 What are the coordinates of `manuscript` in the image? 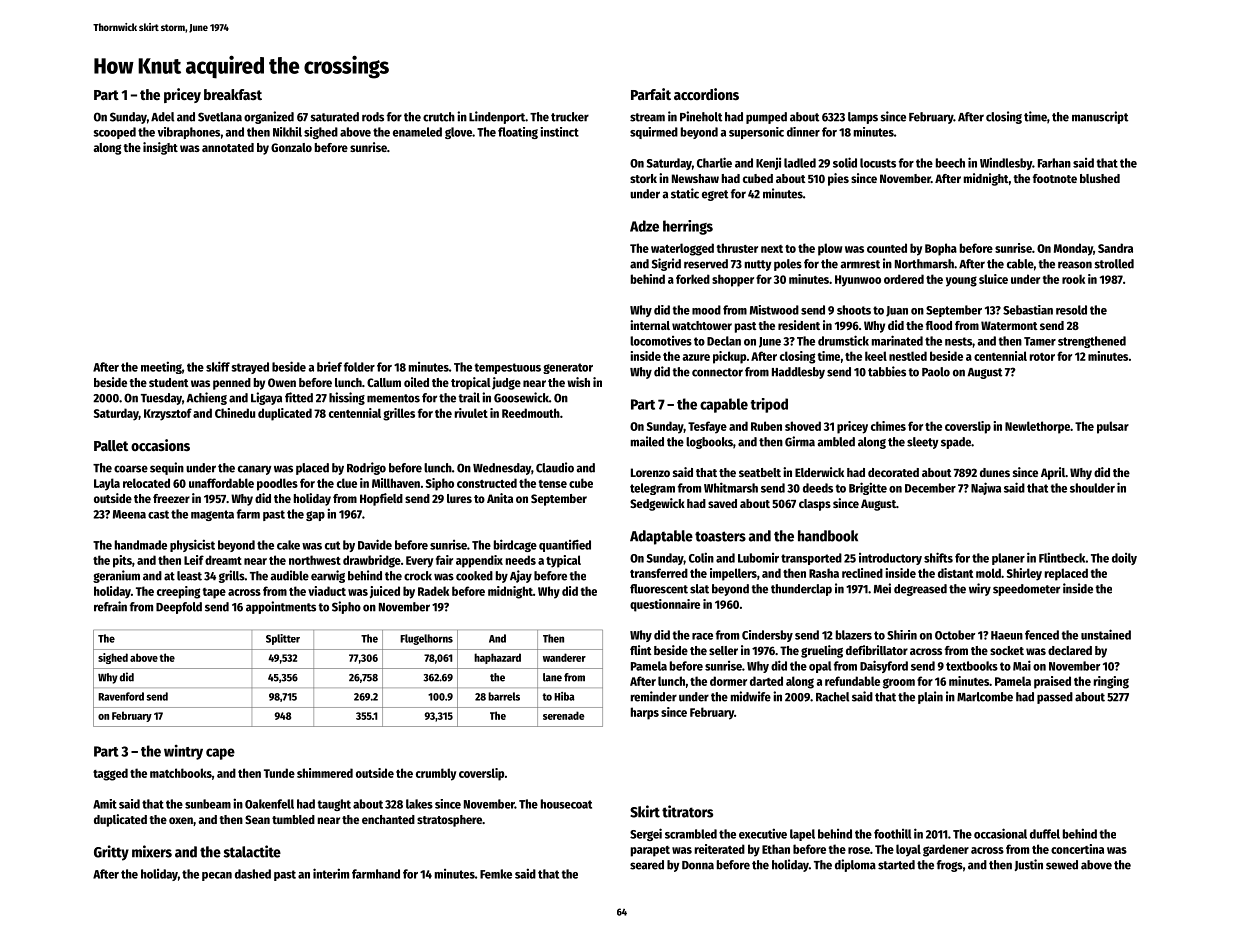 It's located at (1100, 117).
